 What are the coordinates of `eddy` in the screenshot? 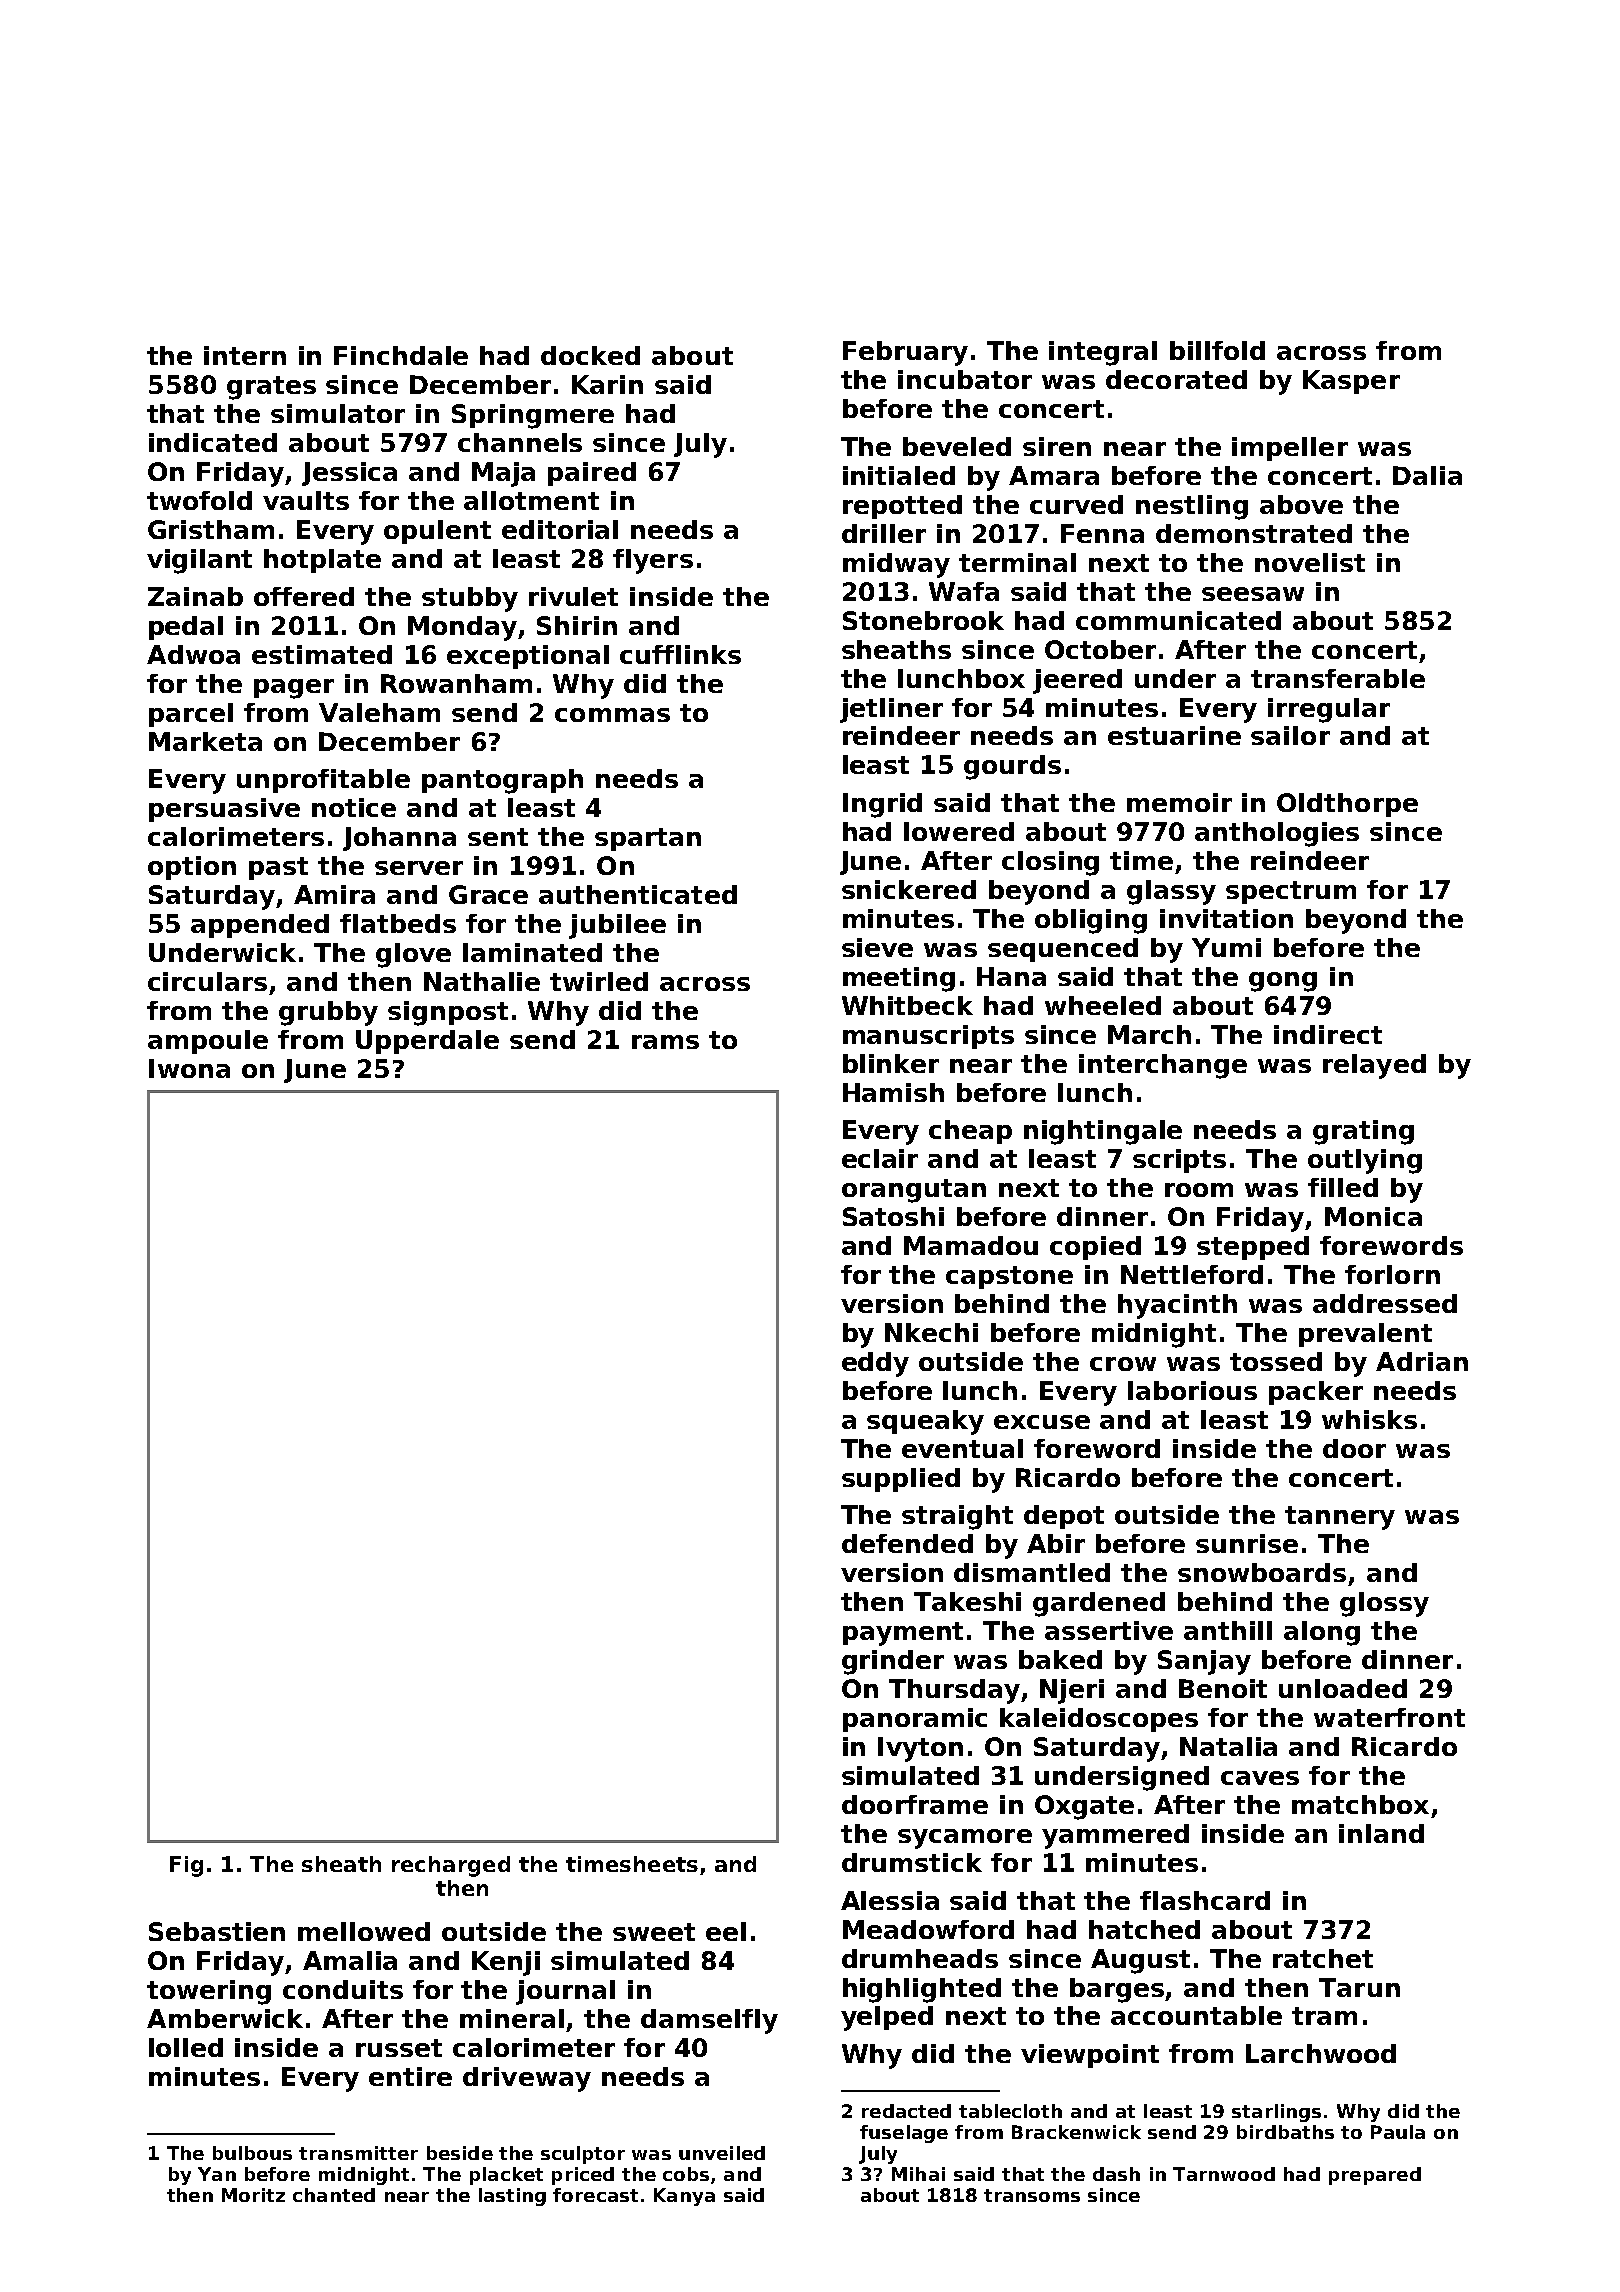 It's located at (875, 1364).
